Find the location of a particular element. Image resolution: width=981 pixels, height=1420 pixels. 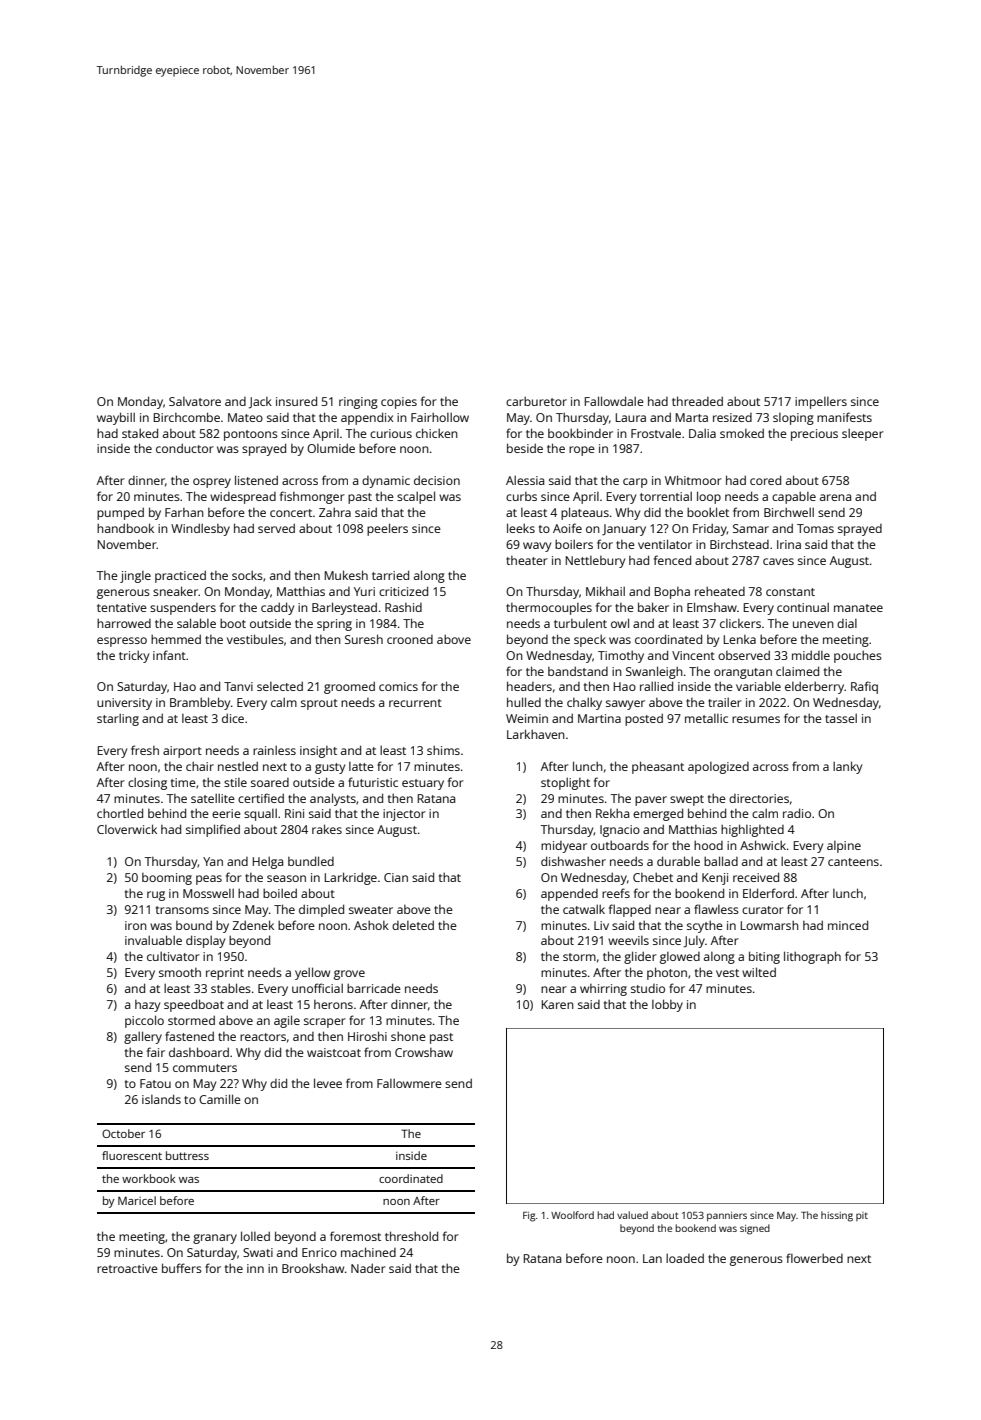

deleted is located at coordinates (413, 925).
